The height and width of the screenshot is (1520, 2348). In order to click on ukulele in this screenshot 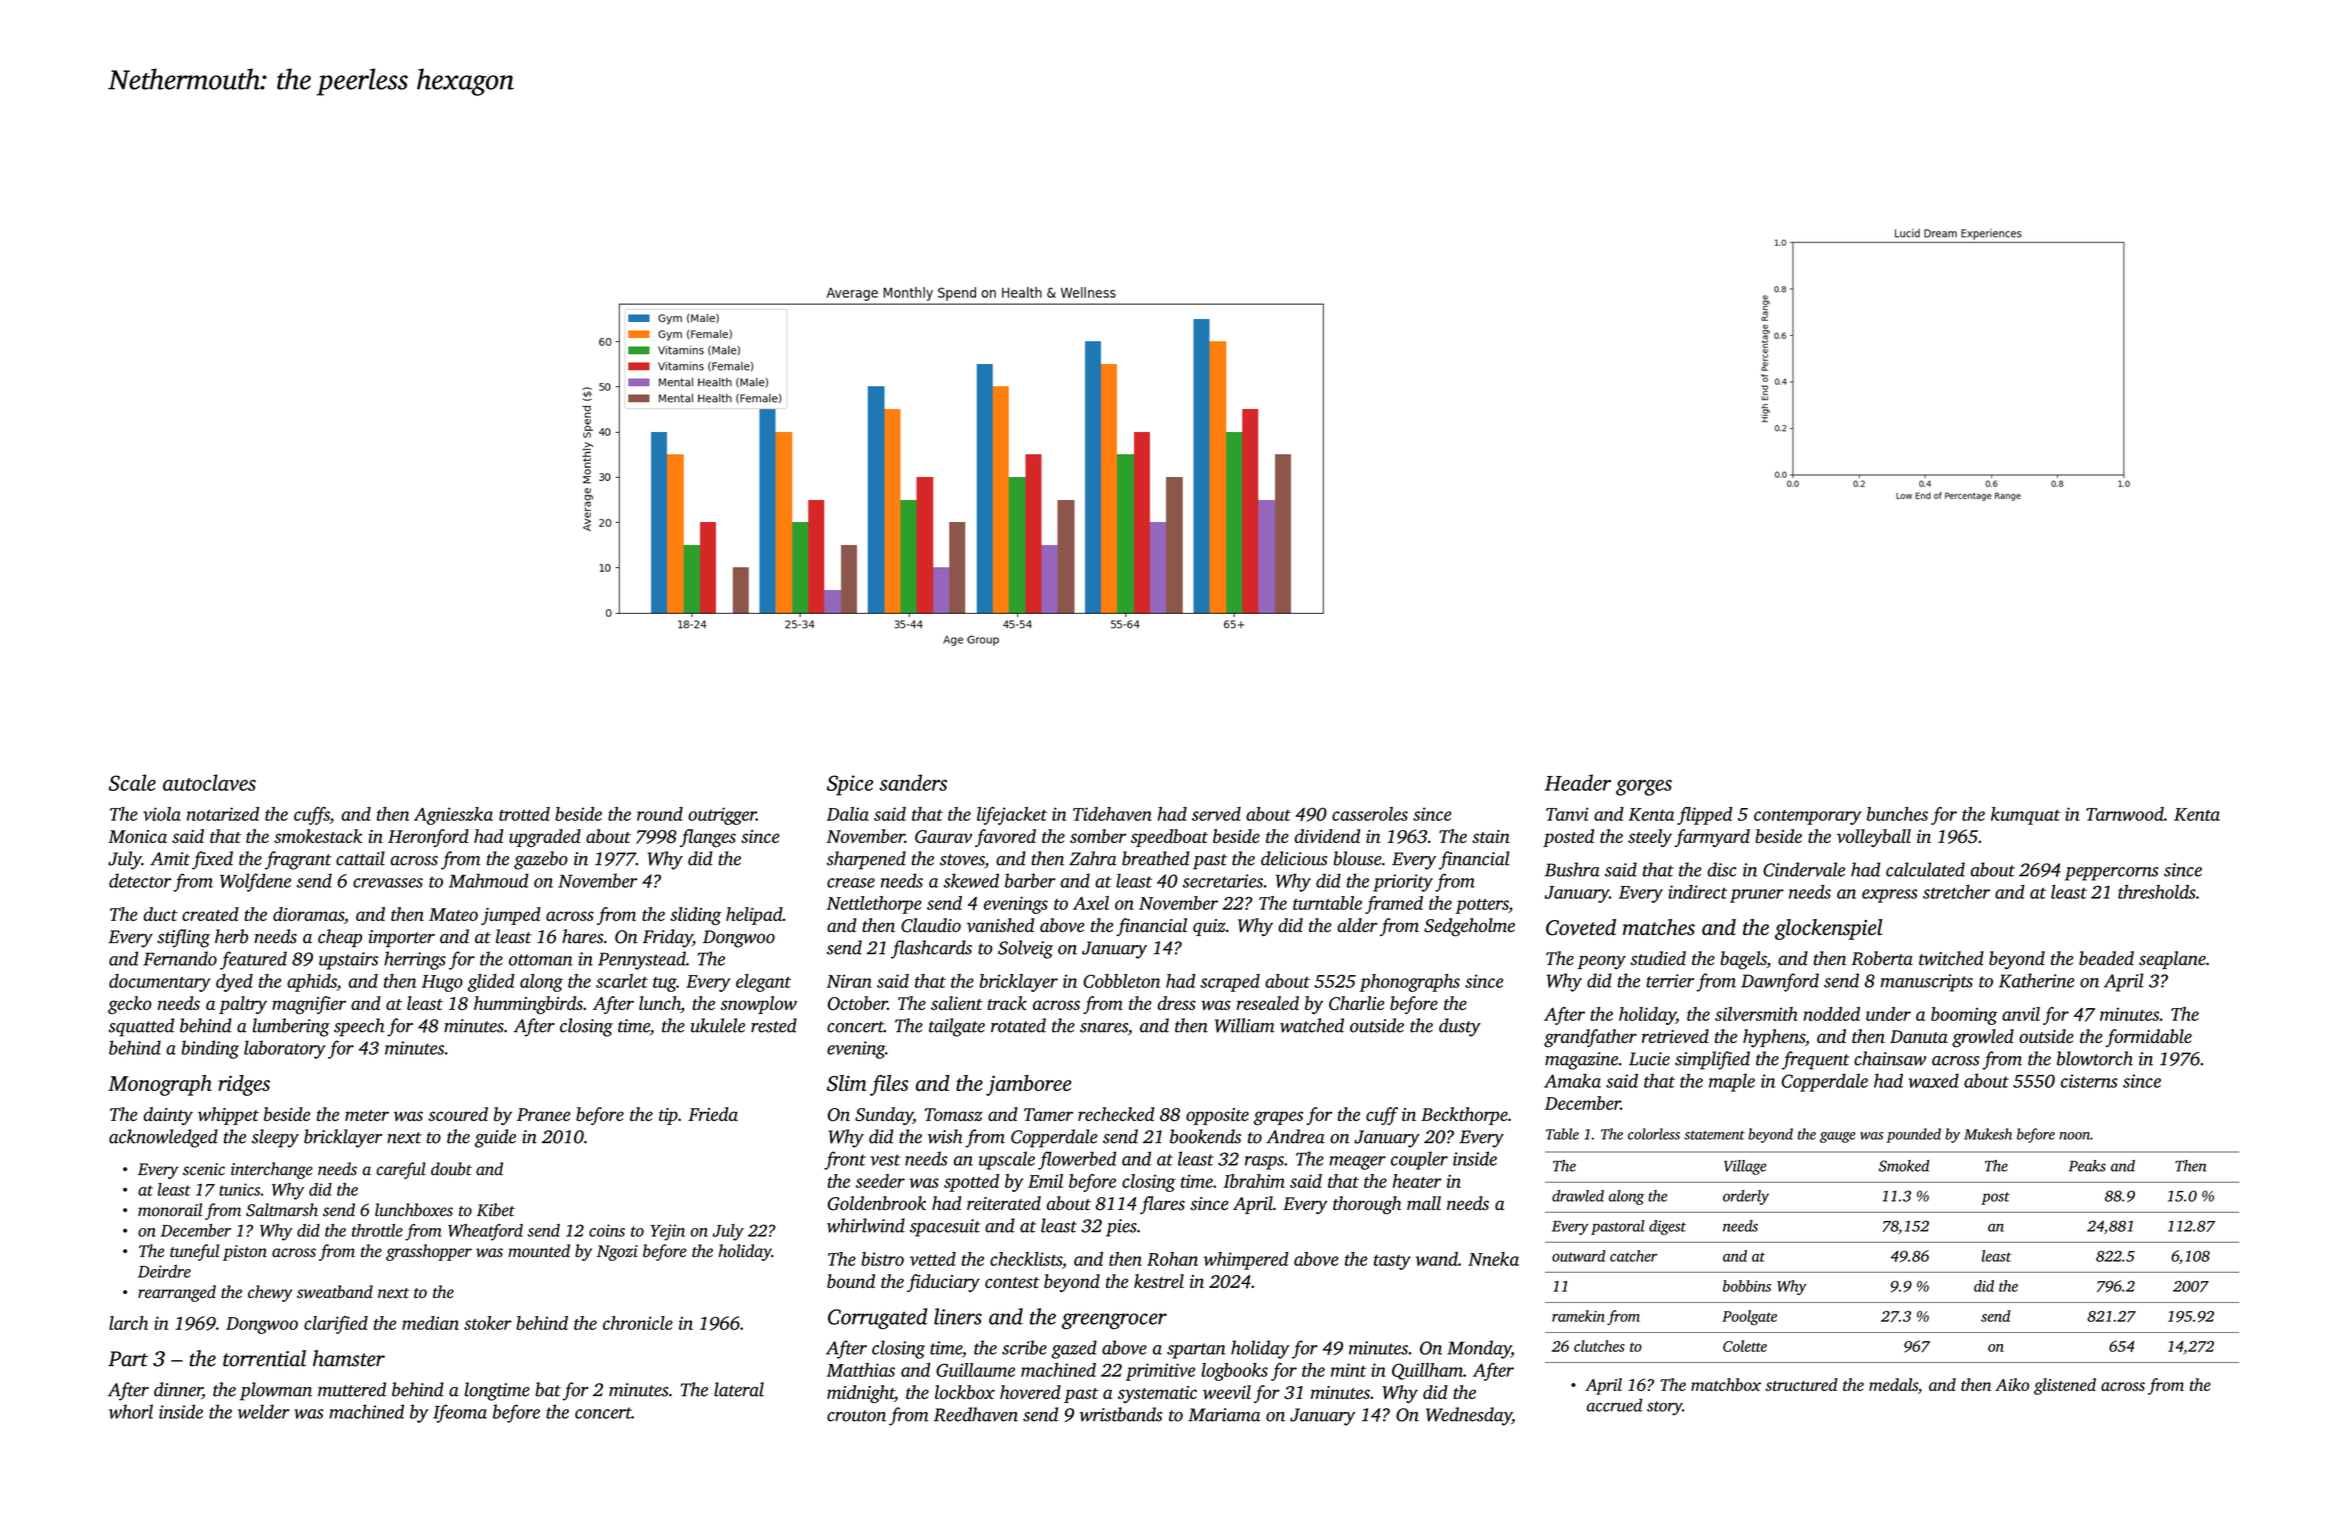, I will do `click(718, 1025)`.
